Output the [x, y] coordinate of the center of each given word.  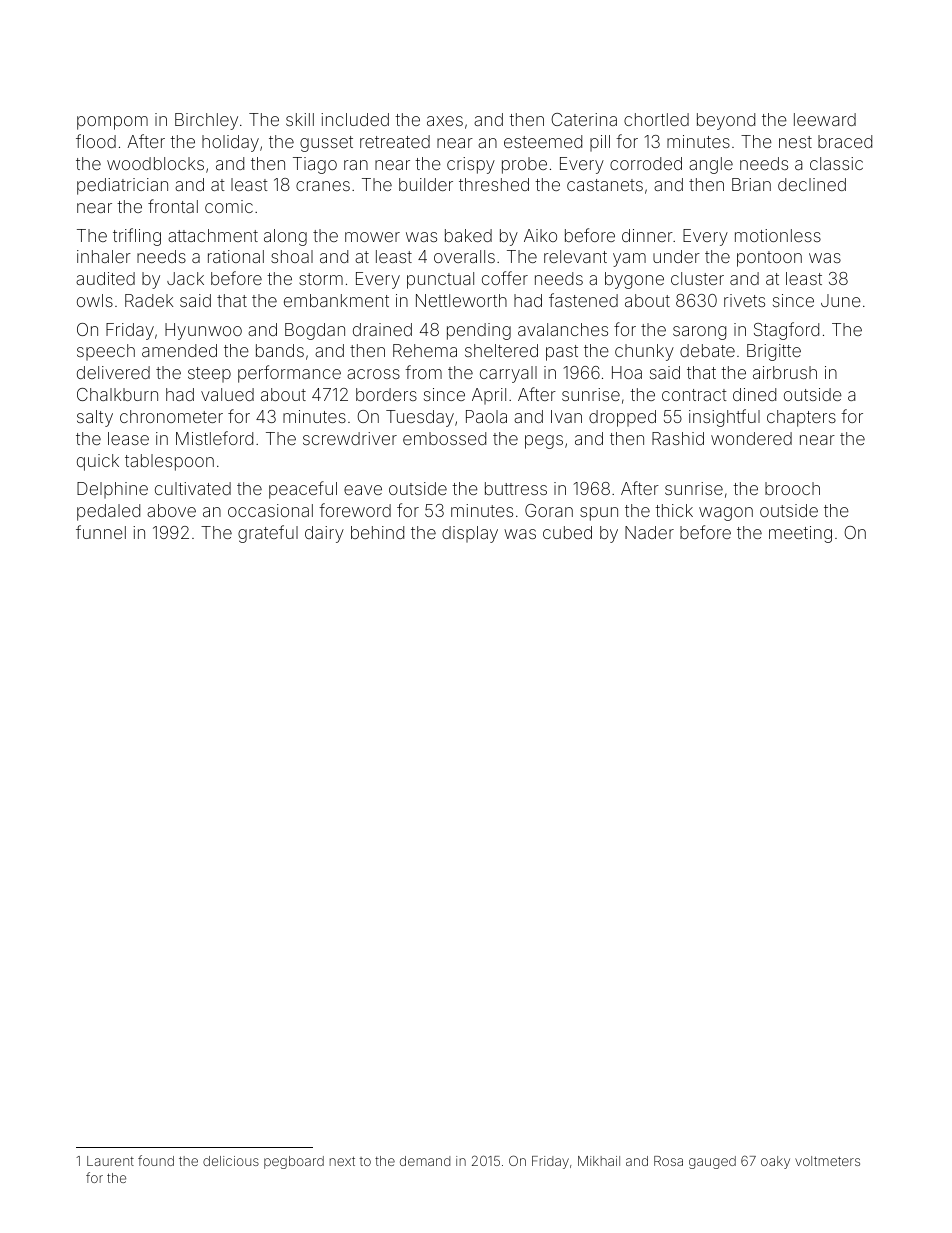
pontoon [769, 259]
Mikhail [599, 1161]
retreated [395, 141]
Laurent [110, 1161]
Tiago [315, 165]
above [171, 510]
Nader [649, 532]
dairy [324, 534]
